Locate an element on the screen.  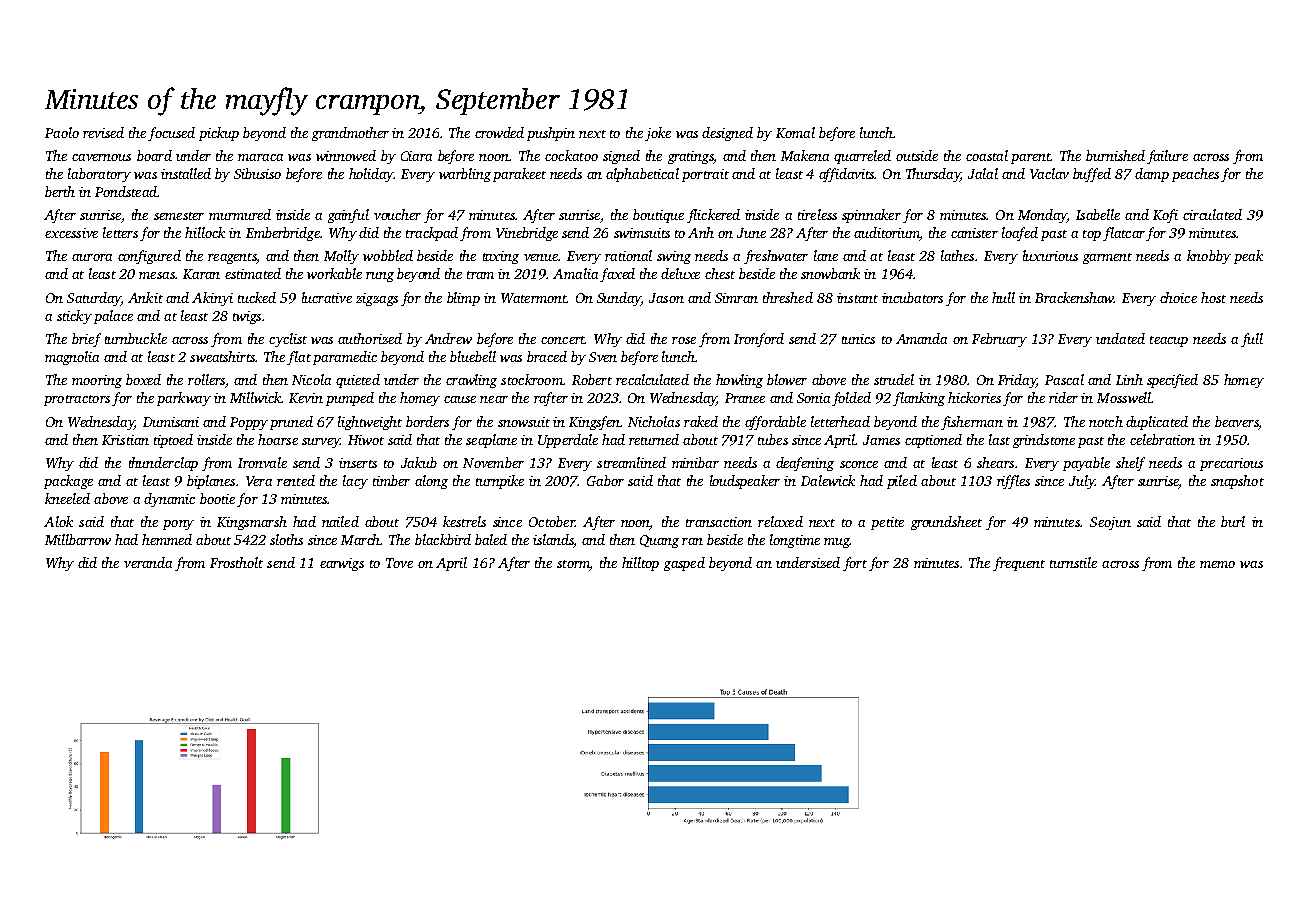
Frostholt is located at coordinates (236, 562).
